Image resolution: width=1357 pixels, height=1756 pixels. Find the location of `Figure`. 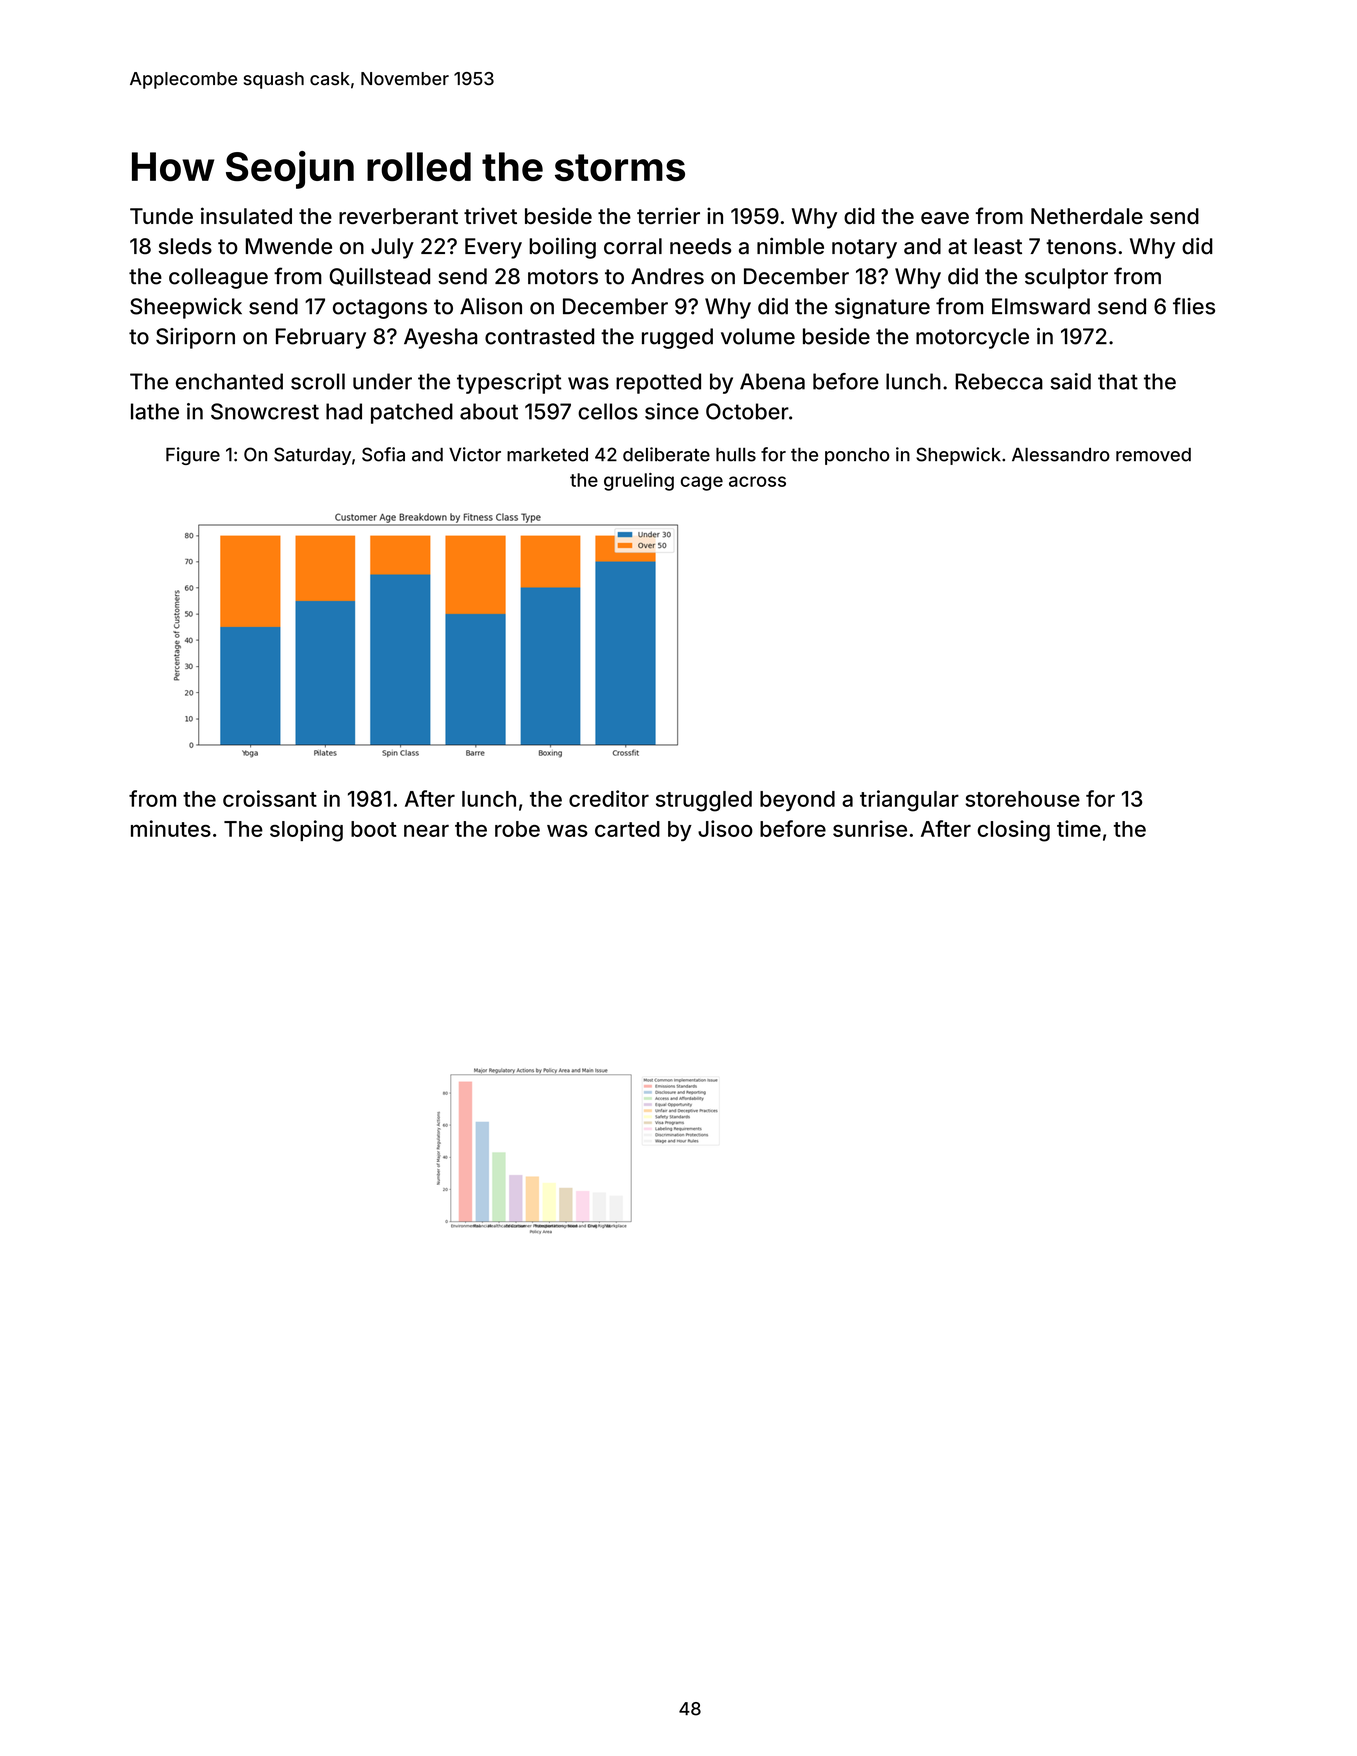

Figure is located at coordinates (193, 456).
